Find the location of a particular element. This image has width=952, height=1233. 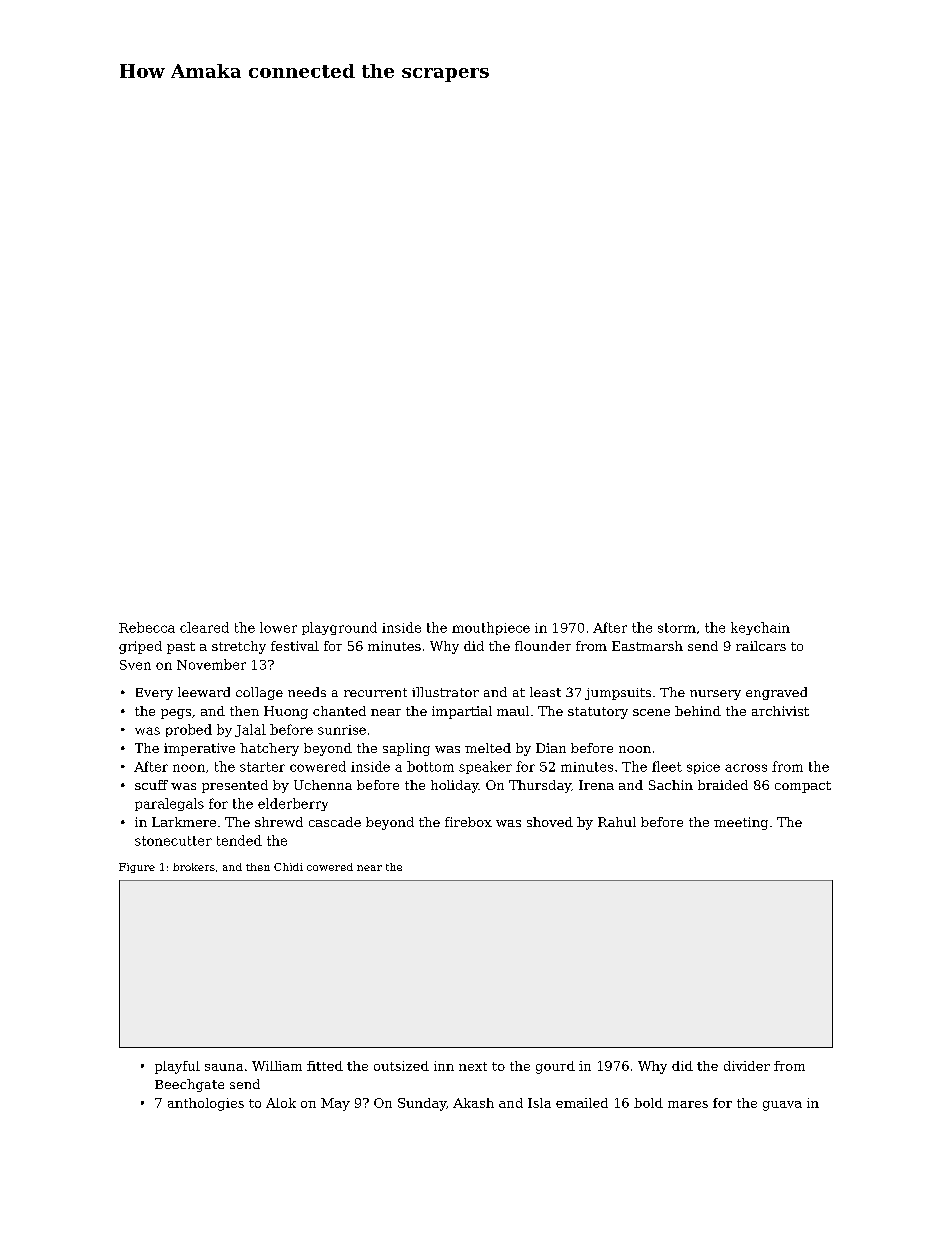

mouthpiece is located at coordinates (491, 628).
